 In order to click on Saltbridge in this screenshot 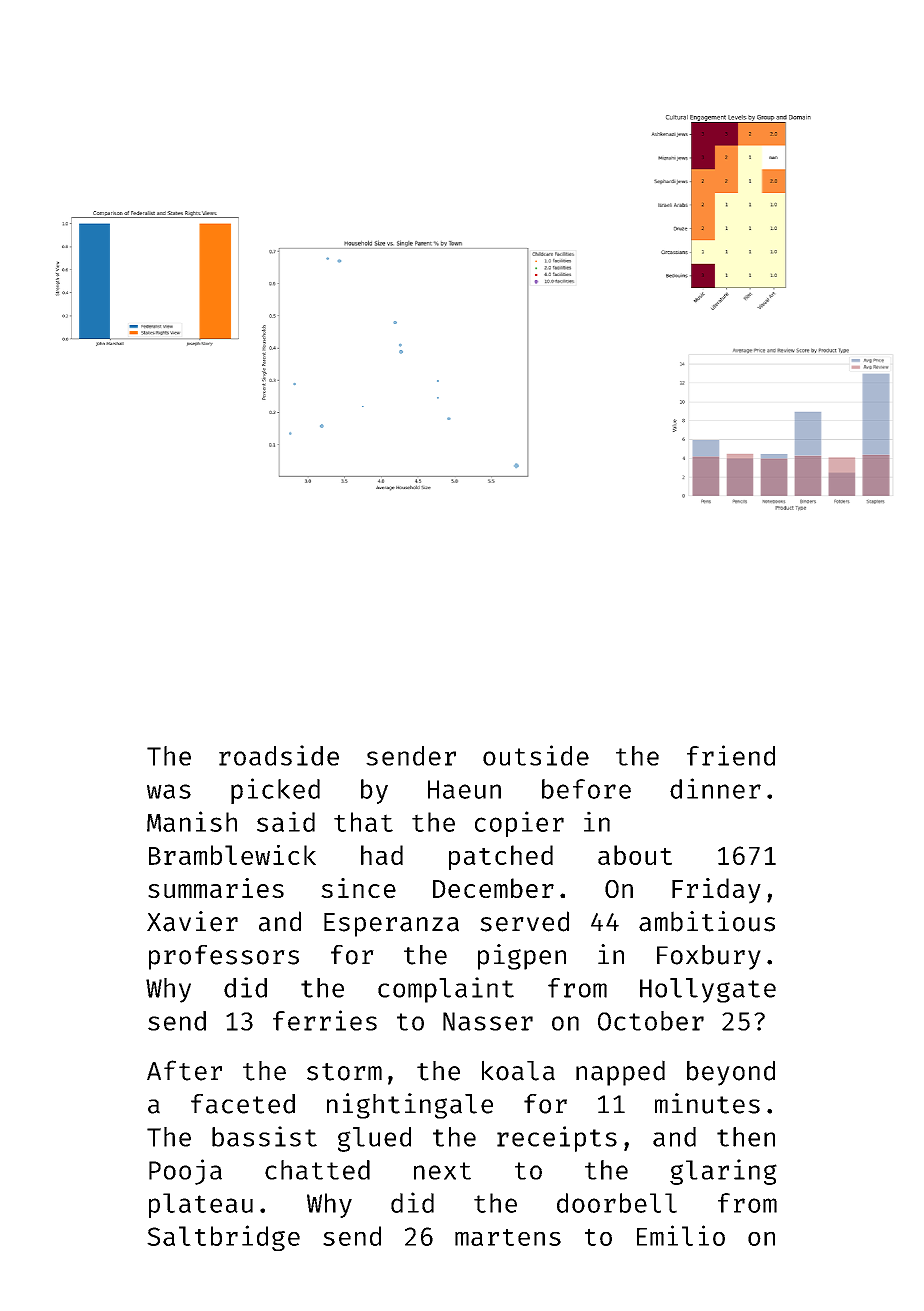, I will do `click(223, 1238)`.
